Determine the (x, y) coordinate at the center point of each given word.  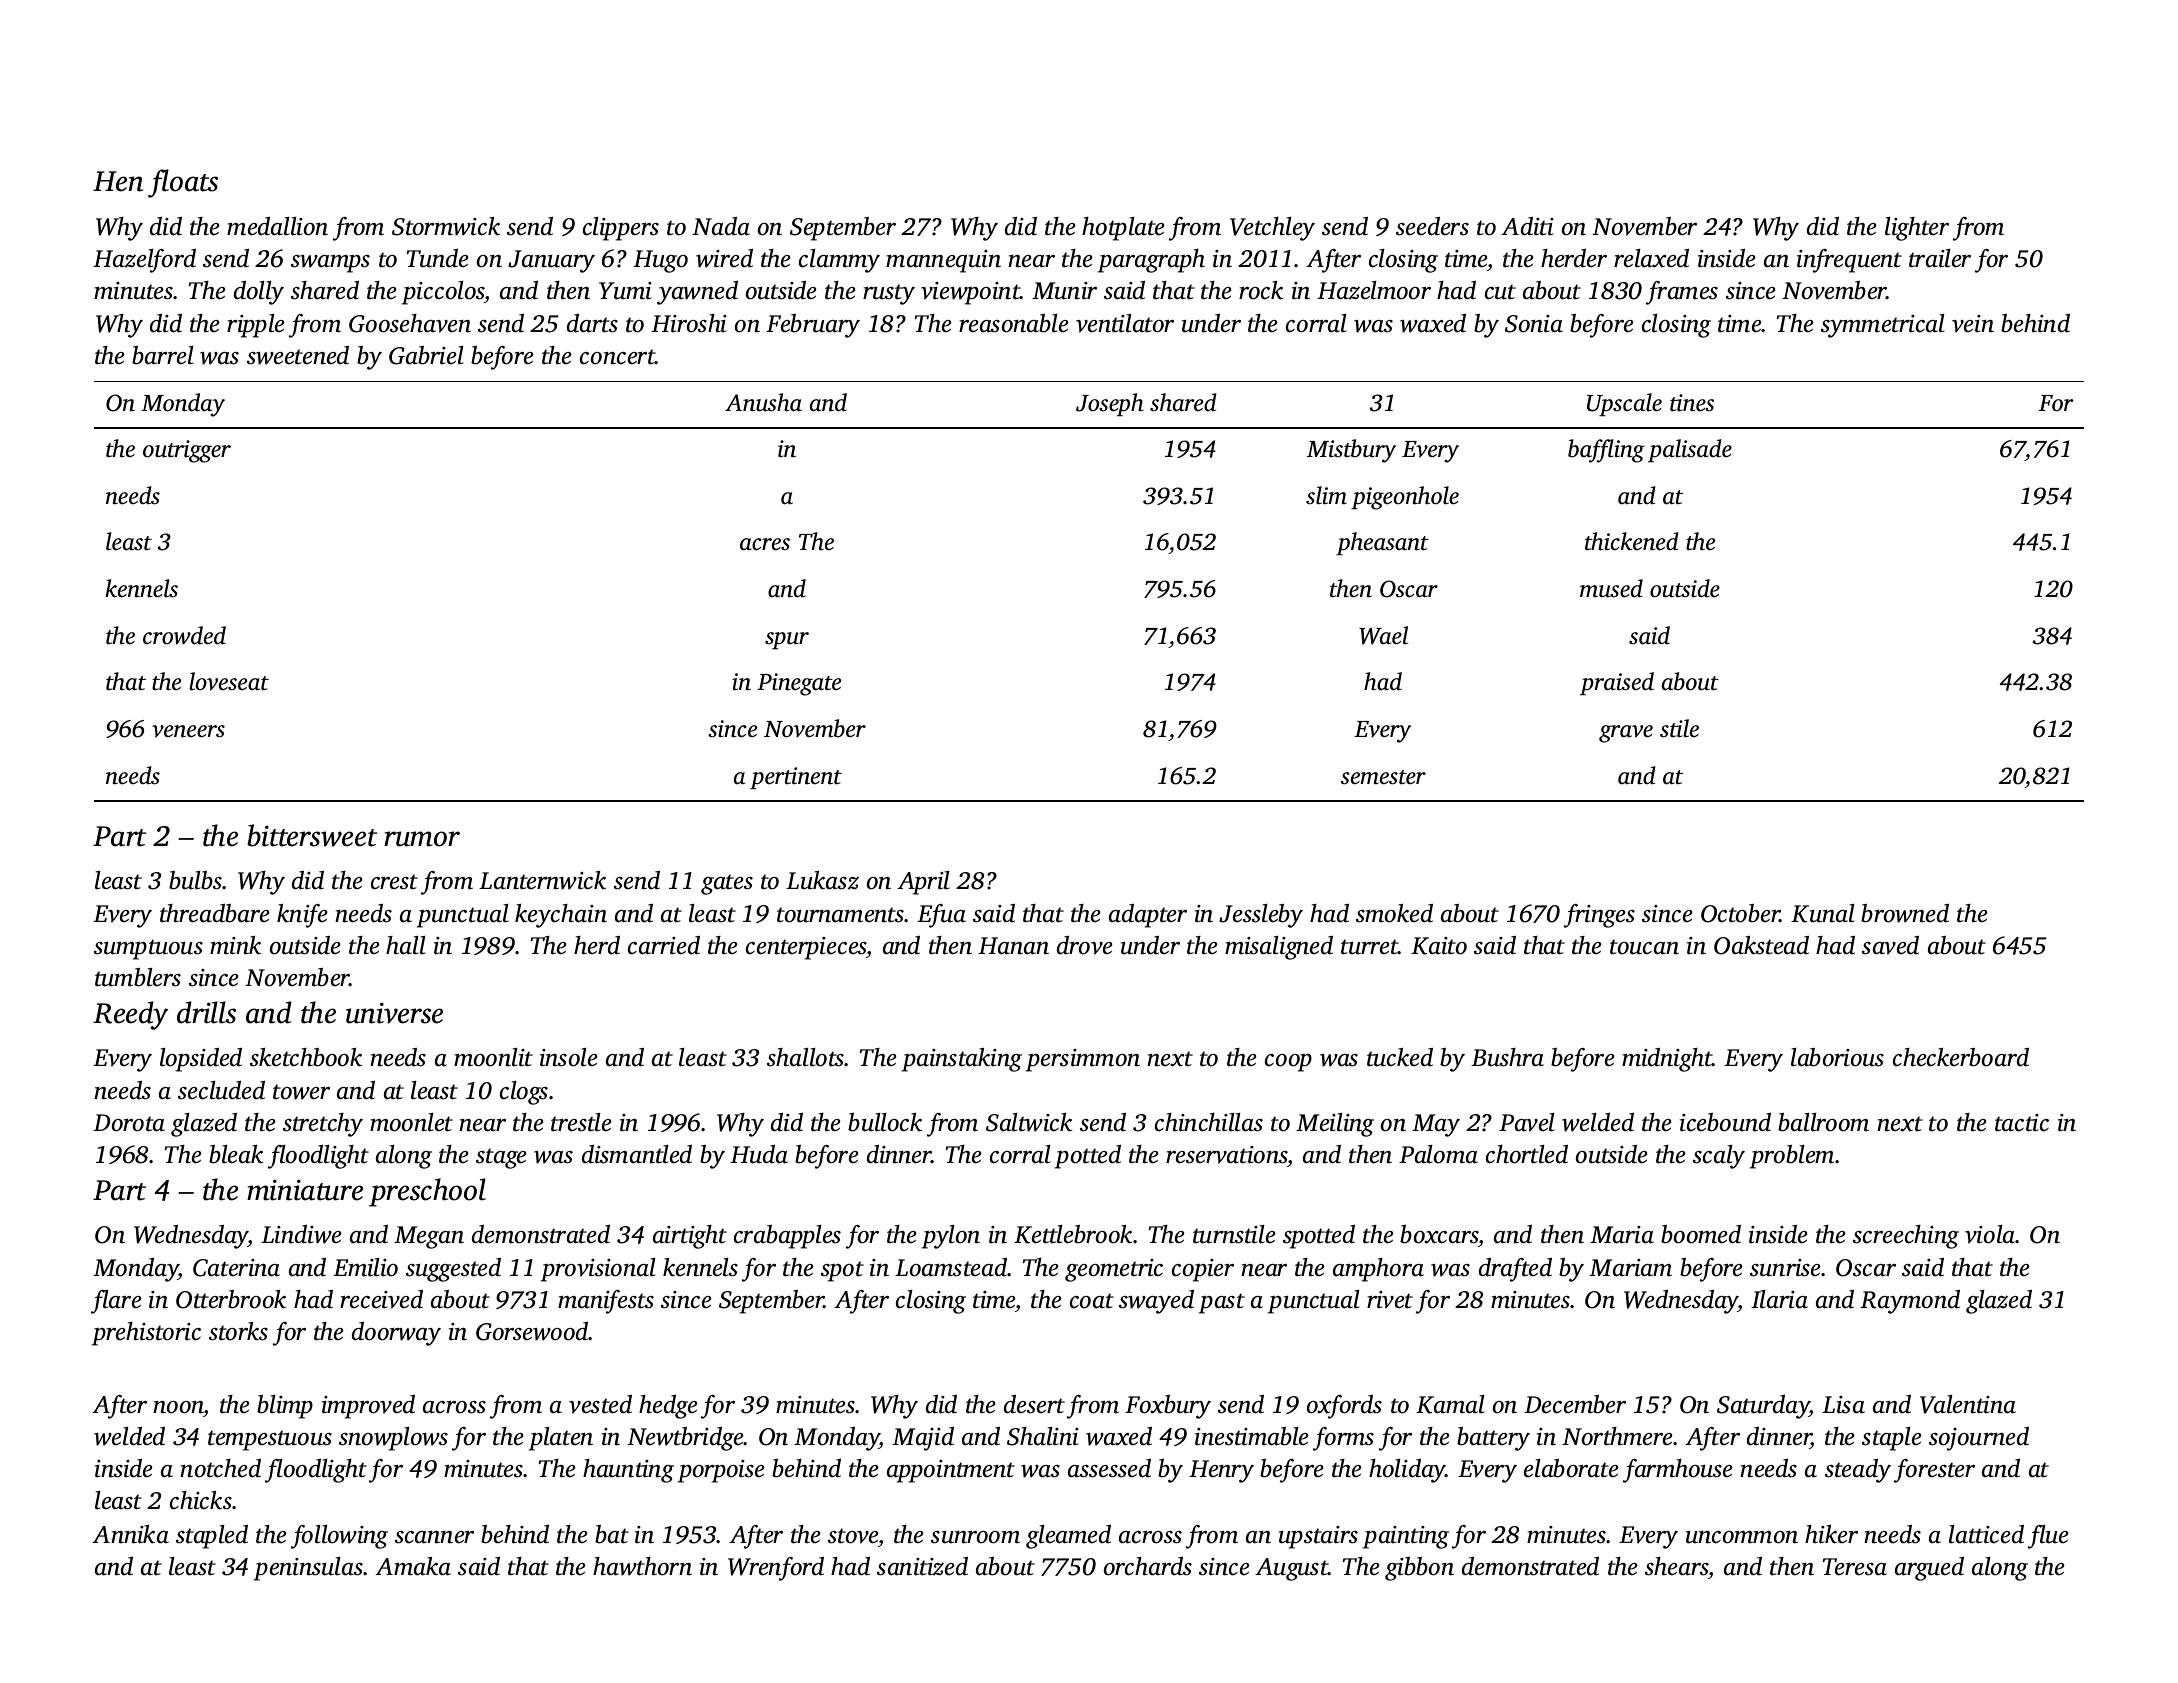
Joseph (1110, 404)
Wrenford (776, 1569)
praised (1617, 683)
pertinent (796, 778)
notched (220, 1468)
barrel (163, 355)
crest (394, 882)
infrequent (1849, 261)
